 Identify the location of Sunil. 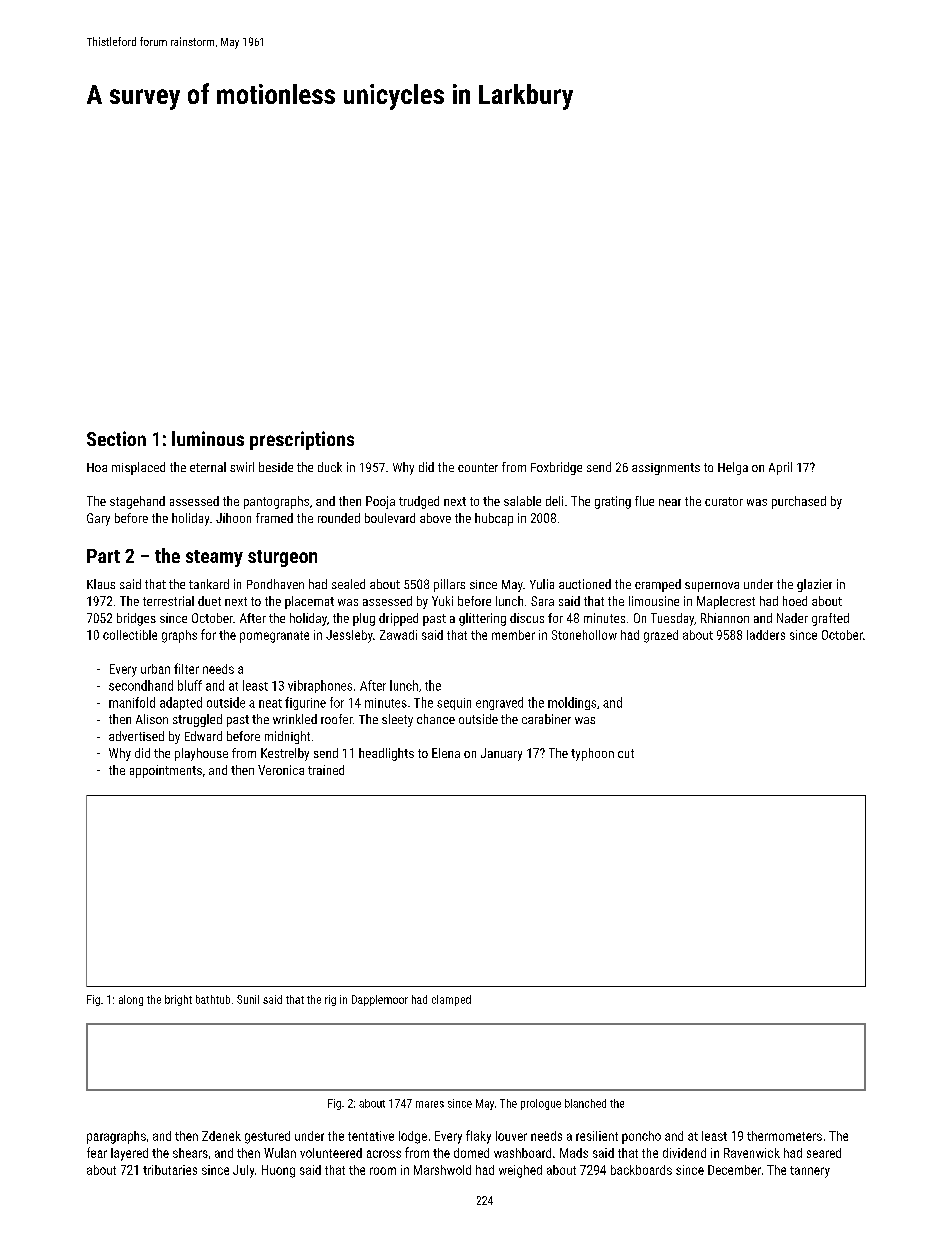
(248, 999).
